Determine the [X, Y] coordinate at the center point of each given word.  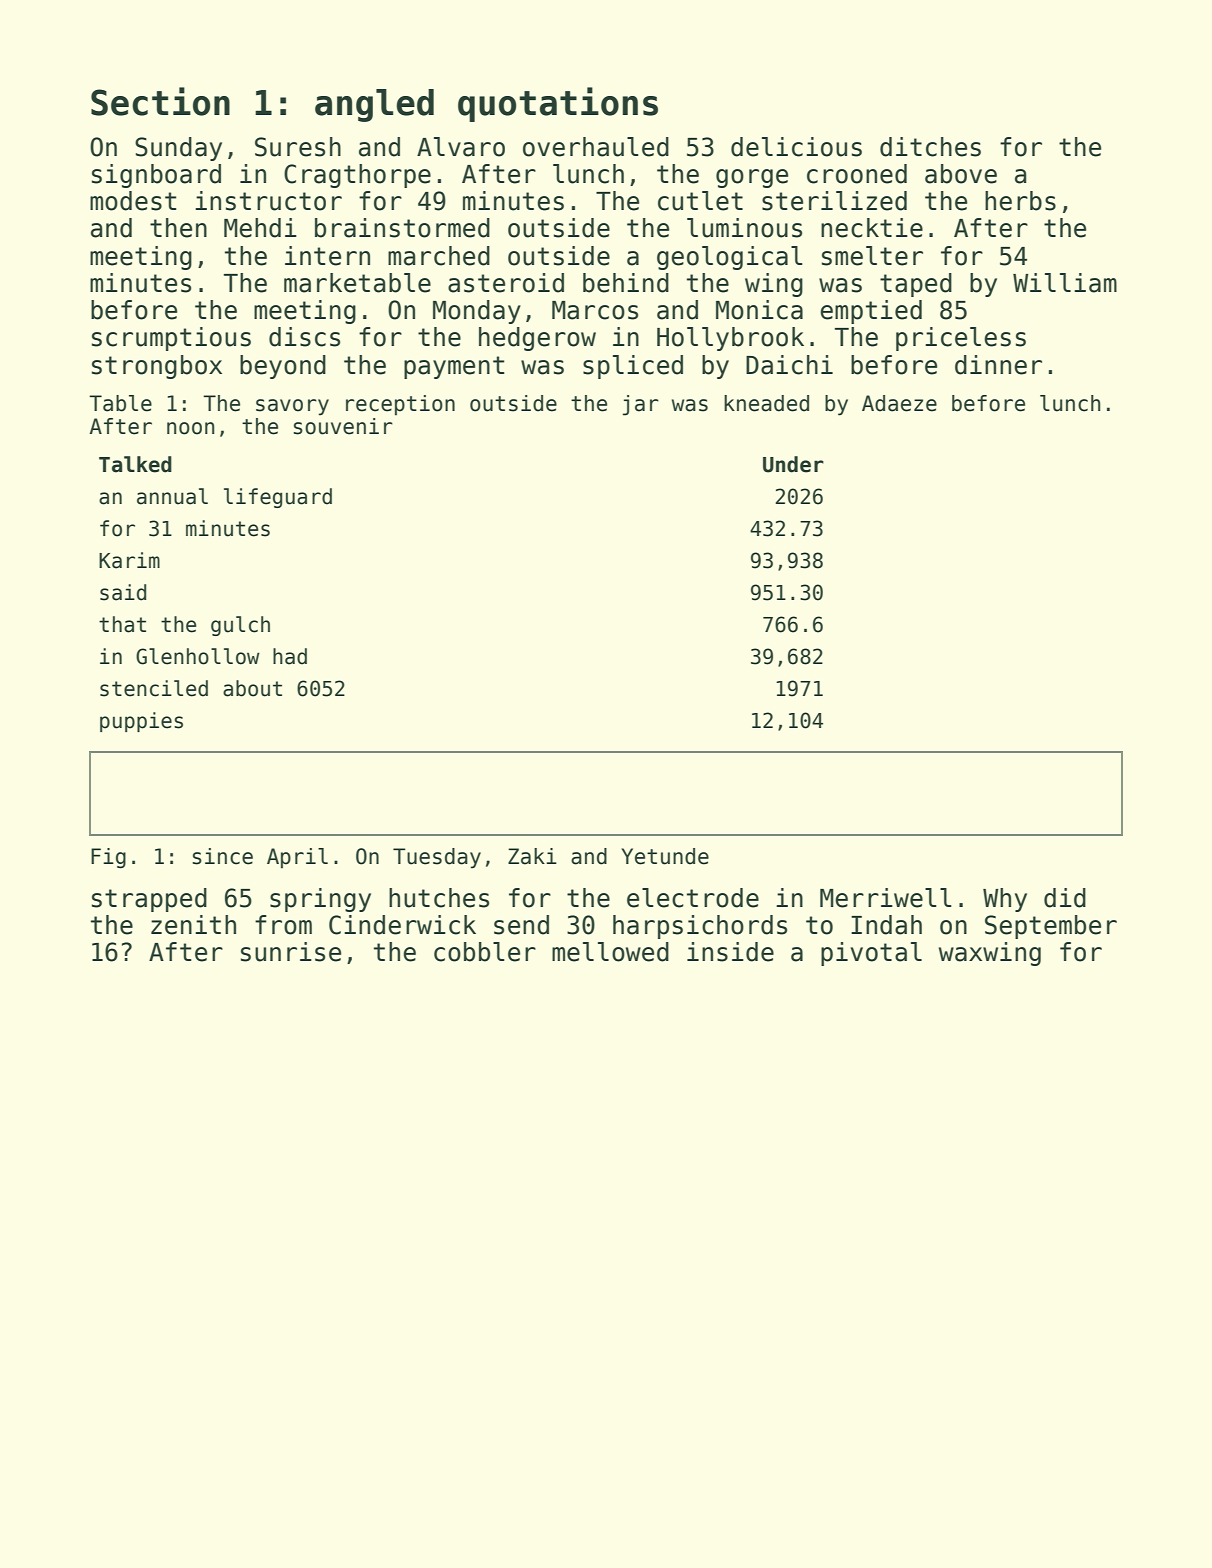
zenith [193, 925]
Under [793, 464]
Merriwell [886, 898]
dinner [998, 365]
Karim [129, 560]
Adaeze [899, 403]
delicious [796, 147]
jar [641, 405]
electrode [693, 898]
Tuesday [437, 858]
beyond [283, 367]
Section [160, 101]
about [252, 688]
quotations [558, 104]
